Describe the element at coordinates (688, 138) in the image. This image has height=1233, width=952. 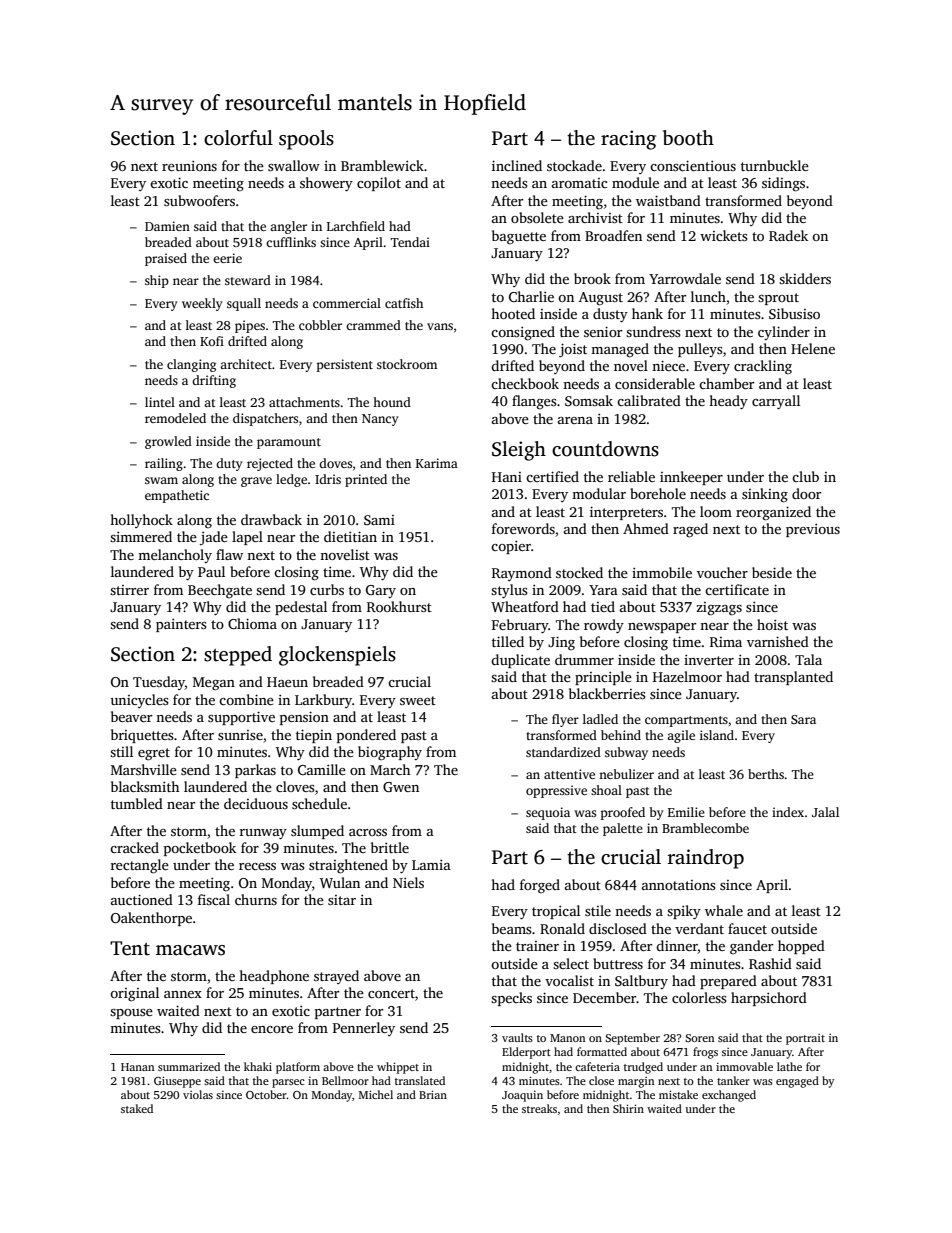
I see `booth` at that location.
